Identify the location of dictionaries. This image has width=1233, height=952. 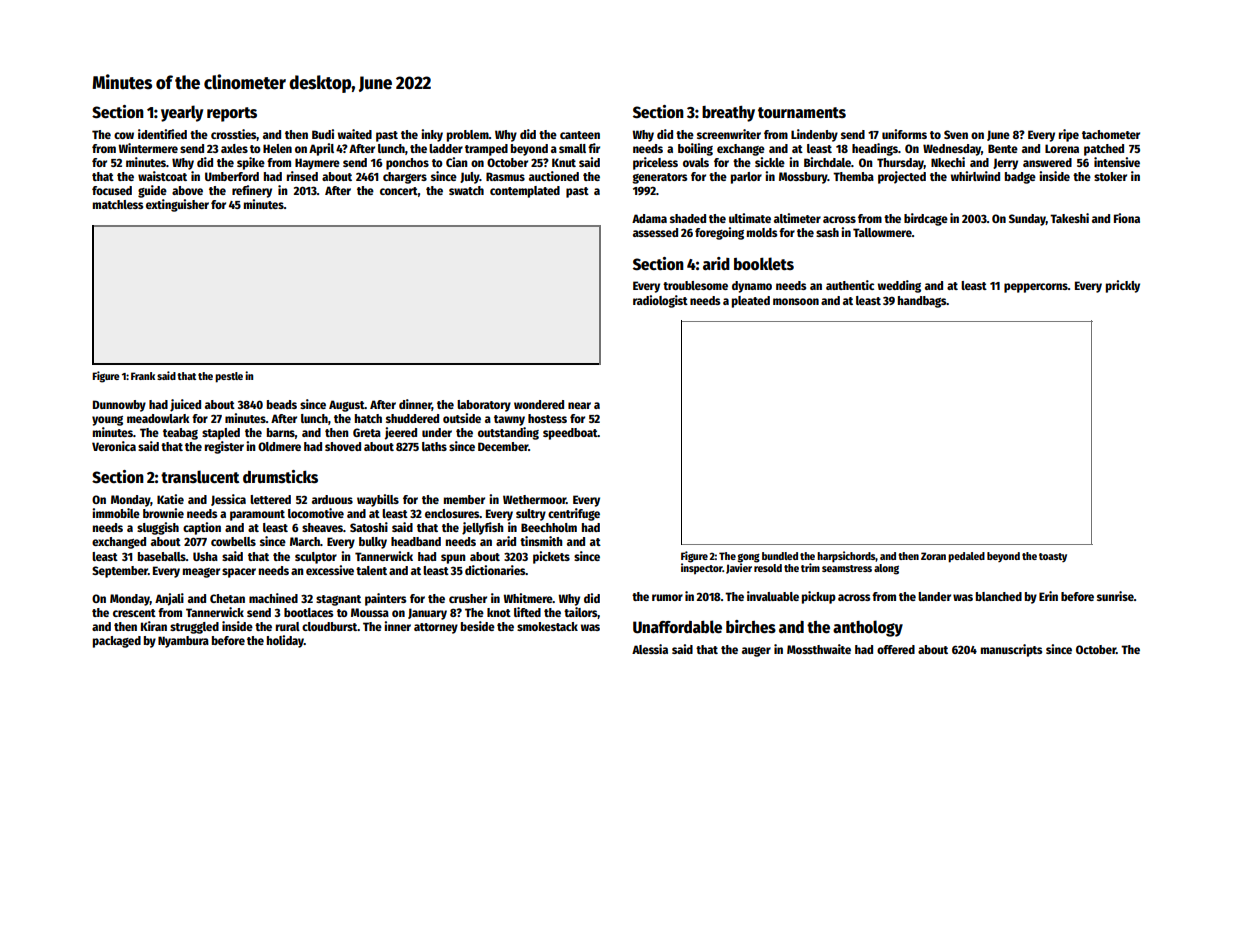
(495, 570).
